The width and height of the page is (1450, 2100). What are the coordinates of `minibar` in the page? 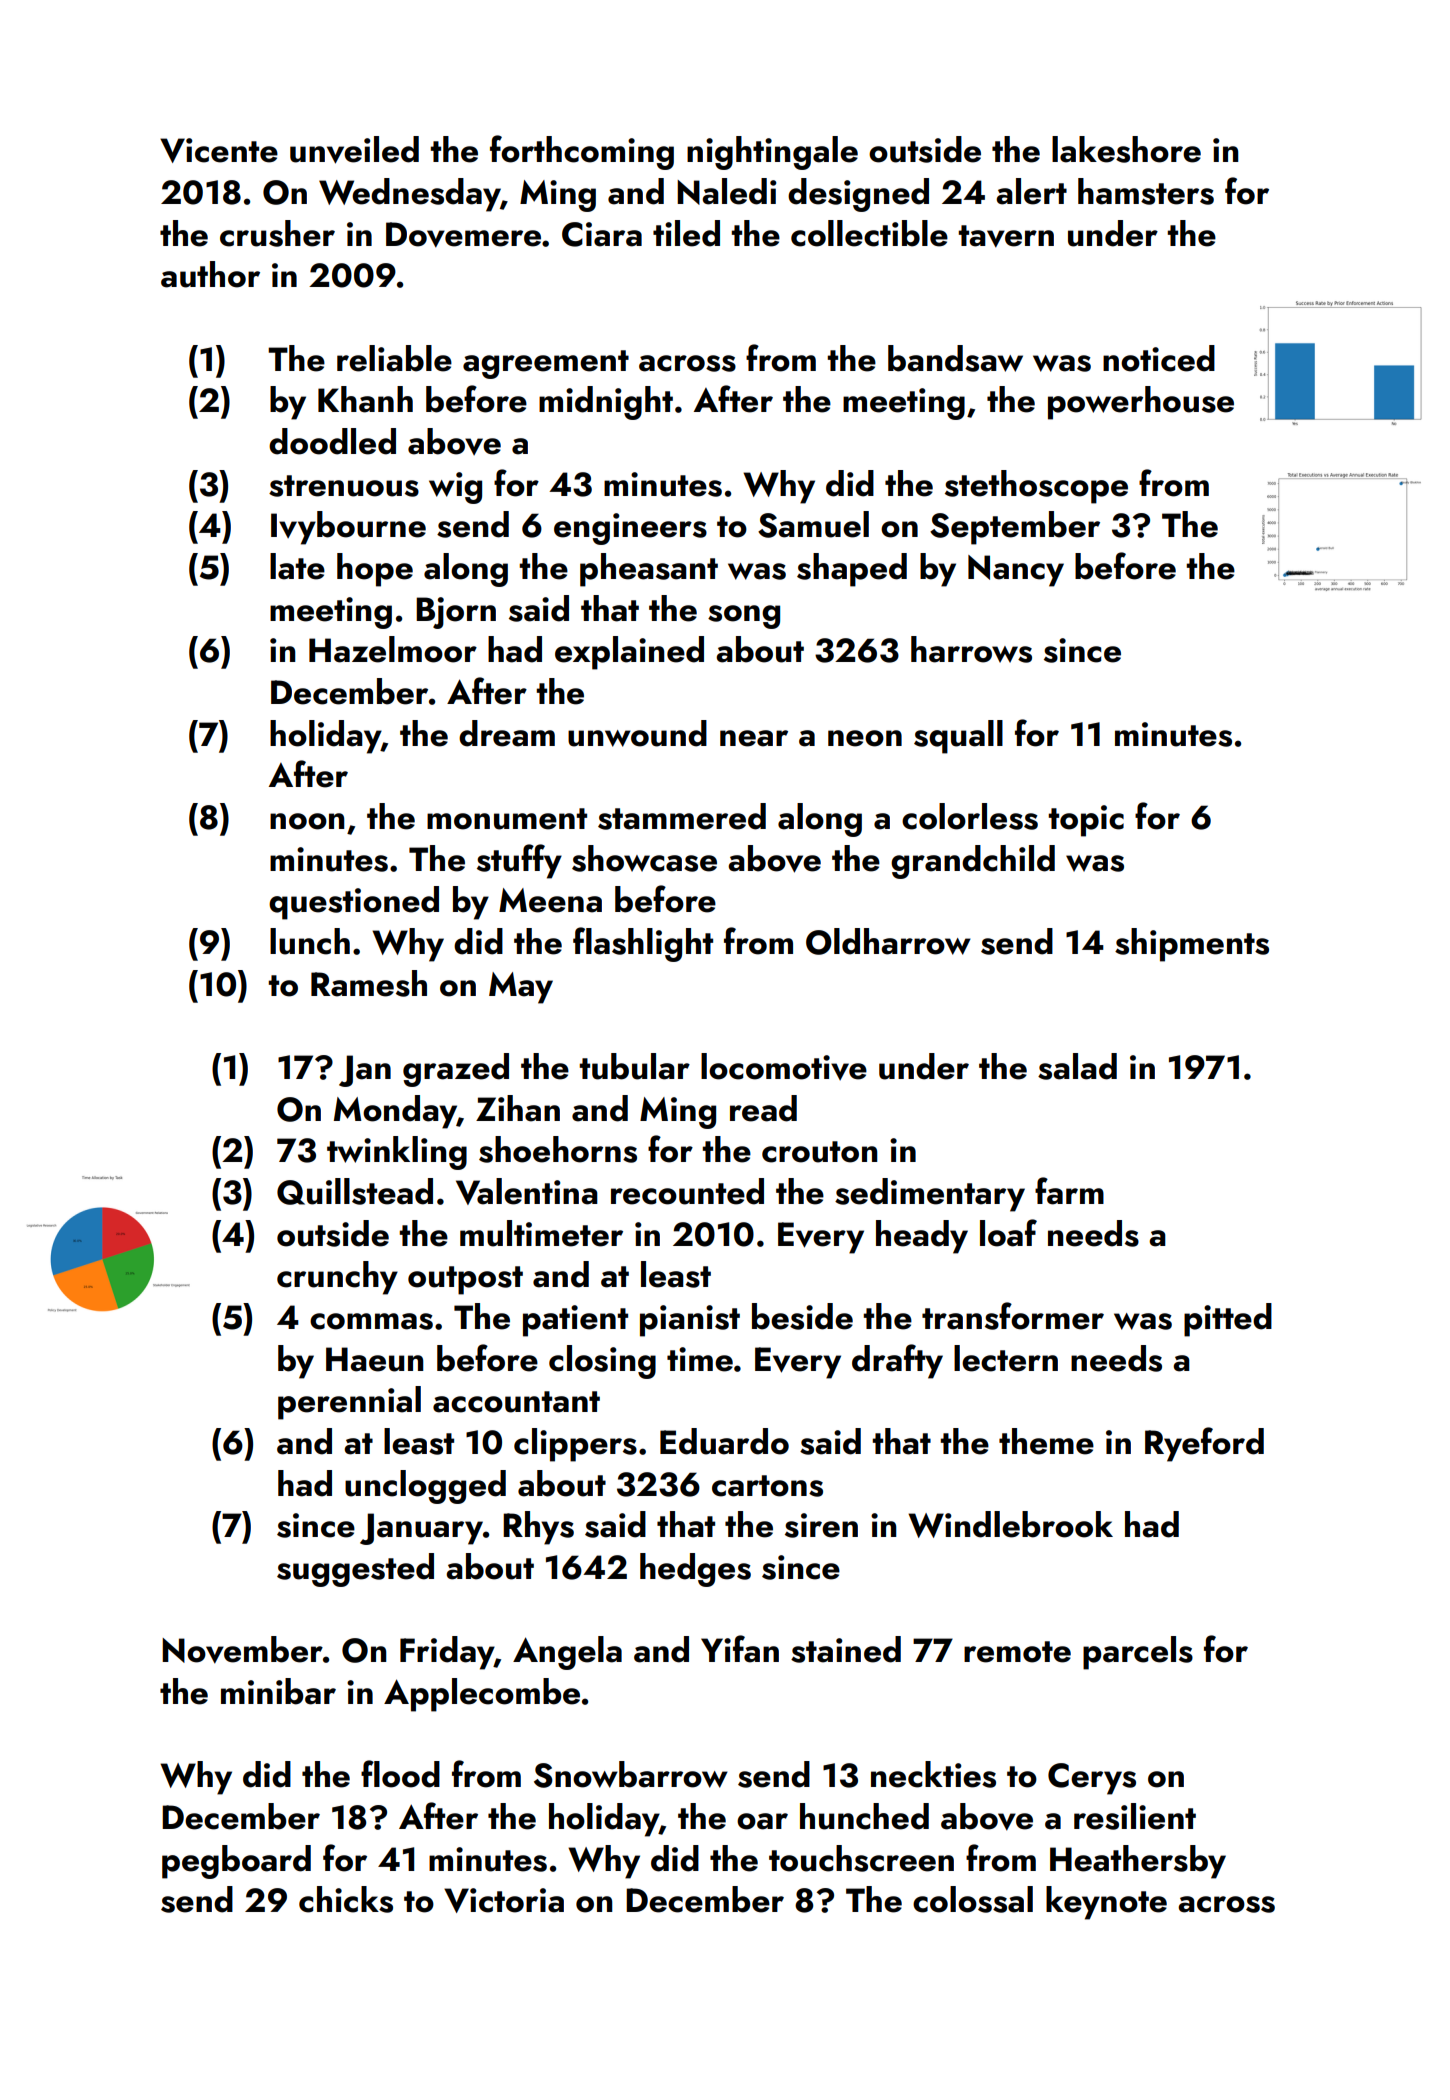 It's located at (278, 1691).
